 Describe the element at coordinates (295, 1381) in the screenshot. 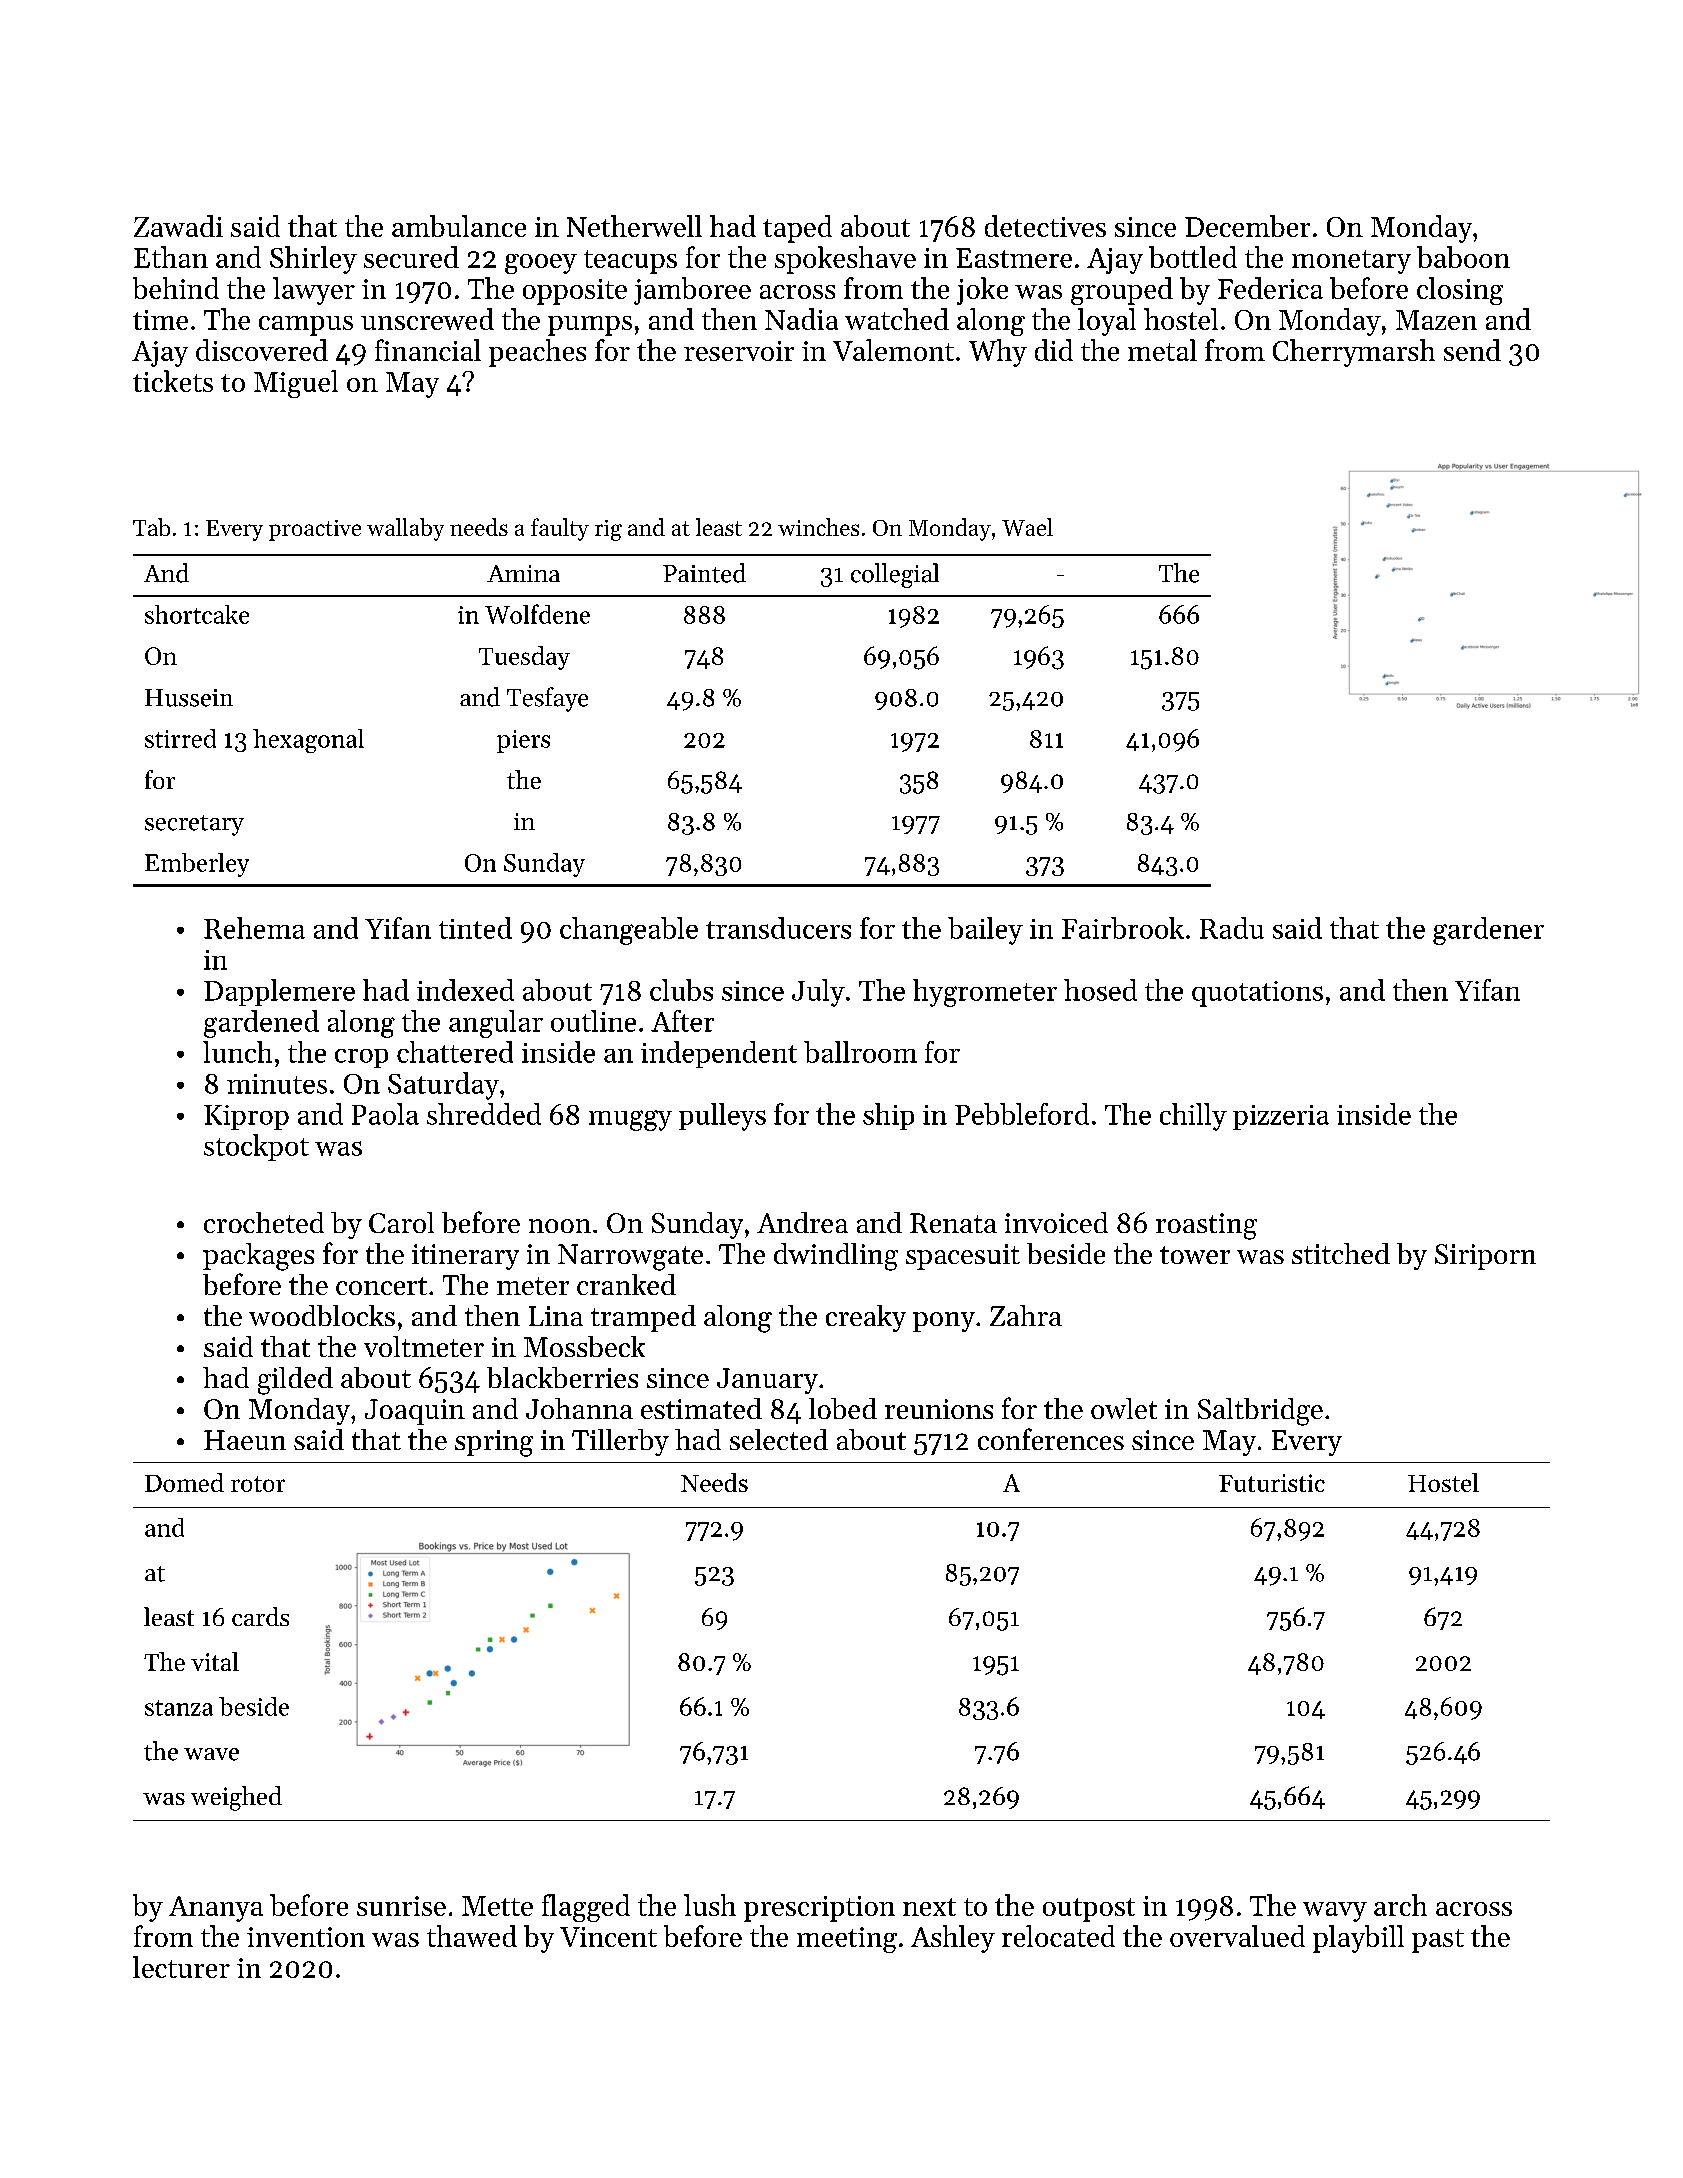

I see `gilded` at that location.
